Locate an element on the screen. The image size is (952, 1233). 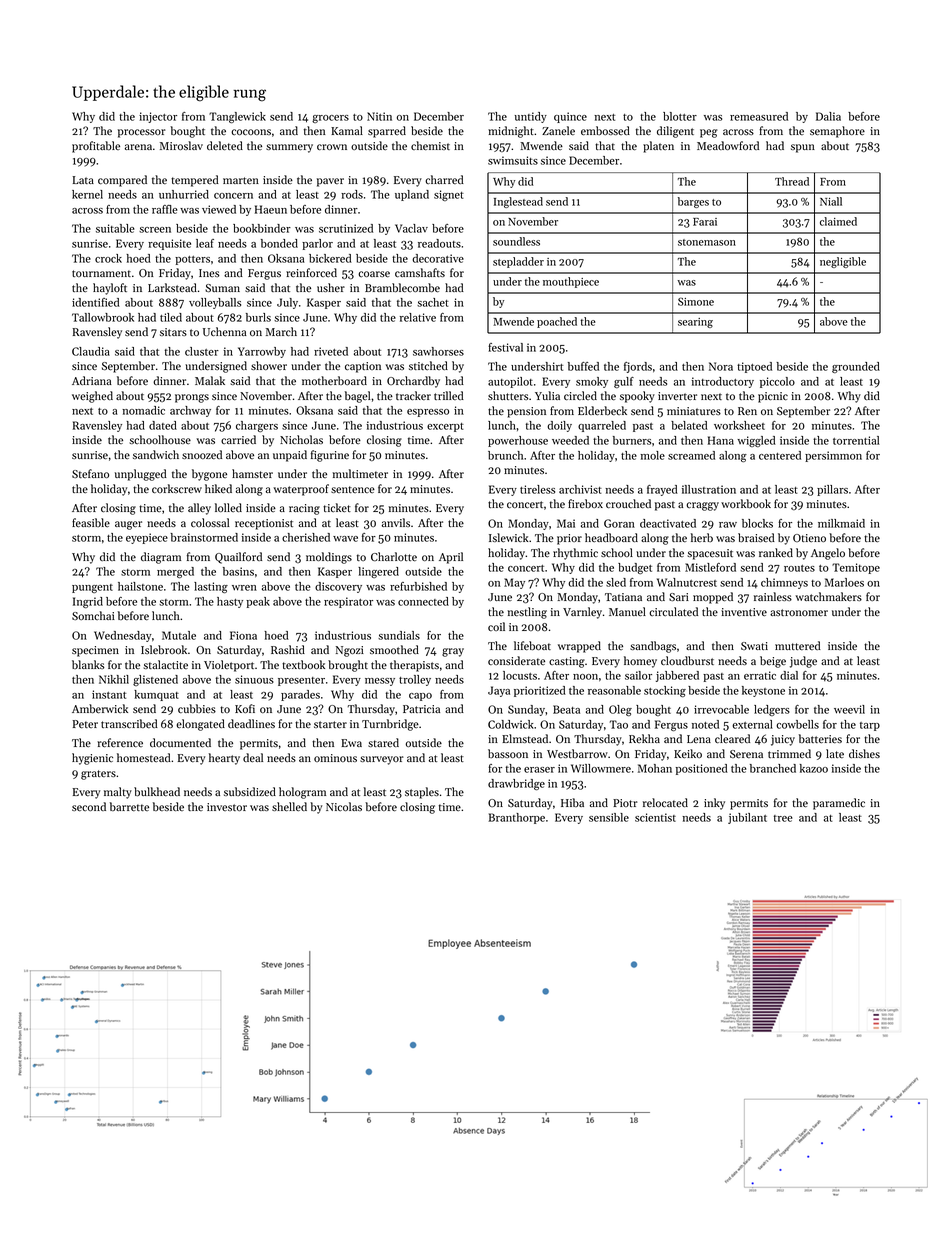
scientist is located at coordinates (655, 817).
